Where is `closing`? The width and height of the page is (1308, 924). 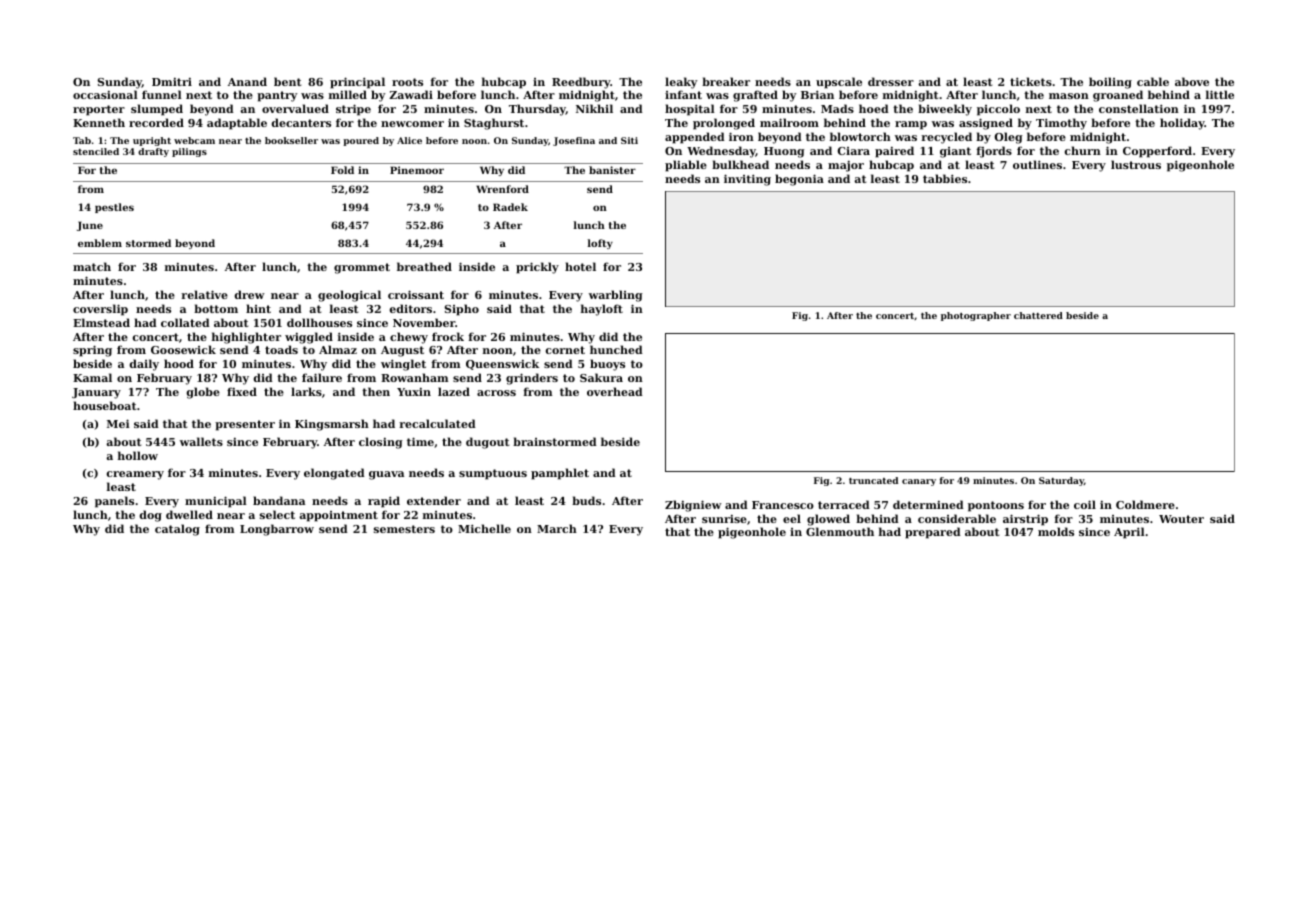 closing is located at coordinates (381, 443).
